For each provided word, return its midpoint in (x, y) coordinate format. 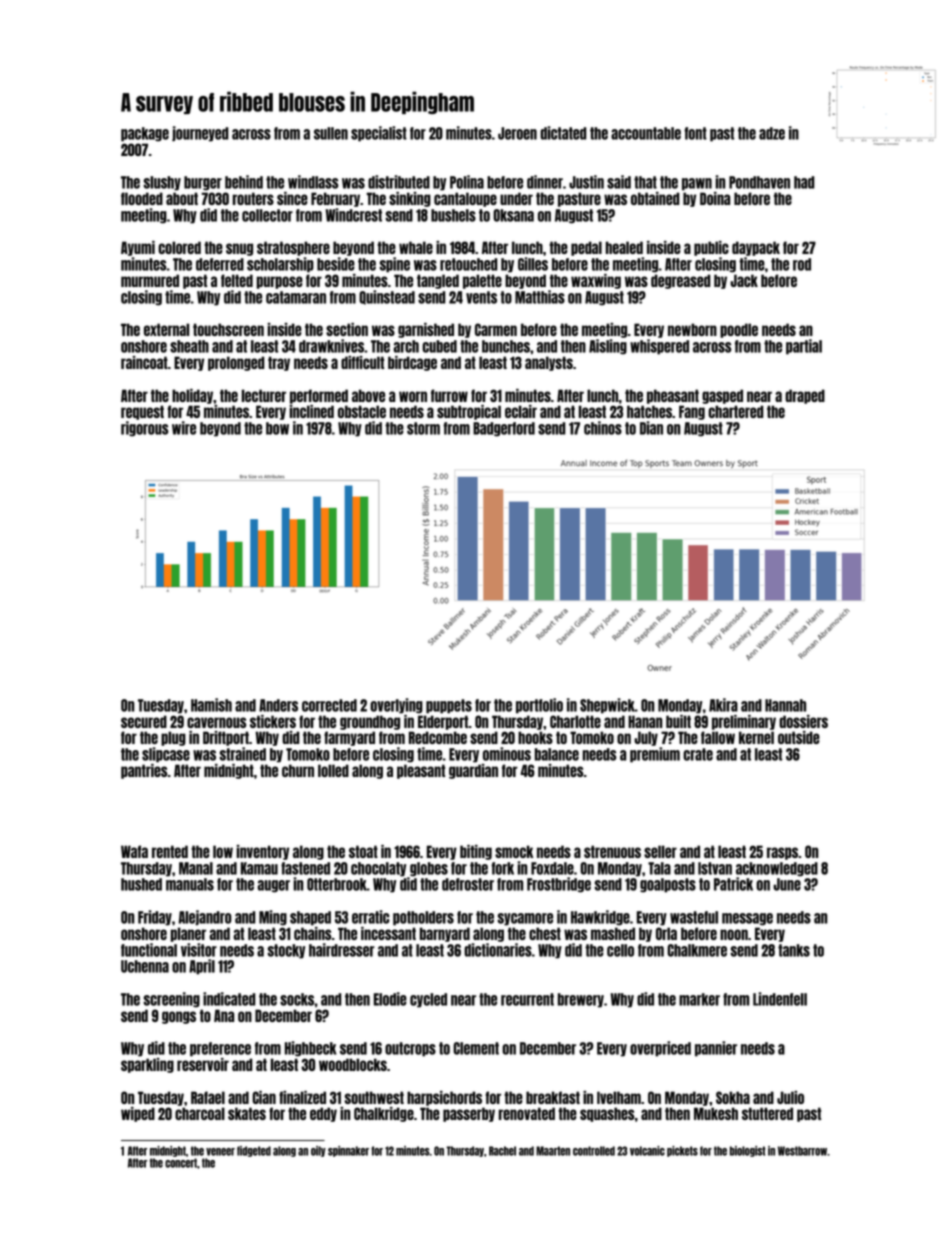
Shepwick (607, 706)
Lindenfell (780, 999)
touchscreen (228, 329)
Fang (692, 412)
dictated (563, 133)
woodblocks (353, 1064)
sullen (331, 133)
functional (149, 950)
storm (423, 428)
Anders (278, 705)
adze (772, 133)
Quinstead (387, 297)
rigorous (145, 429)
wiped (138, 1114)
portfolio (539, 706)
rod (802, 264)
